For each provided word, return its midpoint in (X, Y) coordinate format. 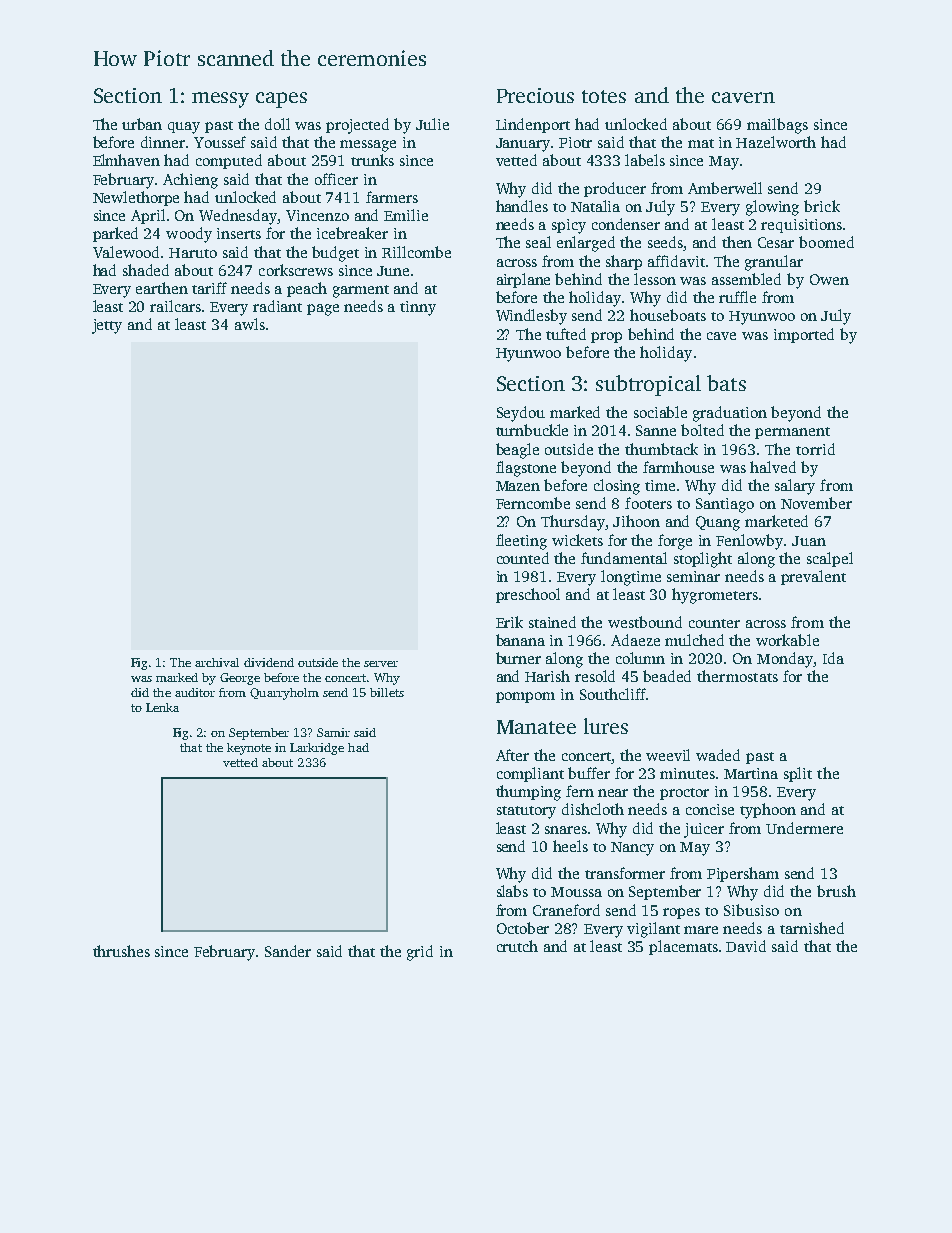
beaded (667, 676)
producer (615, 189)
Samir (333, 732)
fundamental (624, 558)
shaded (146, 270)
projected (357, 126)
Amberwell (725, 188)
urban (142, 124)
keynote (249, 749)
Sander (288, 951)
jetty (107, 326)
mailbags (777, 126)
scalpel (830, 559)
